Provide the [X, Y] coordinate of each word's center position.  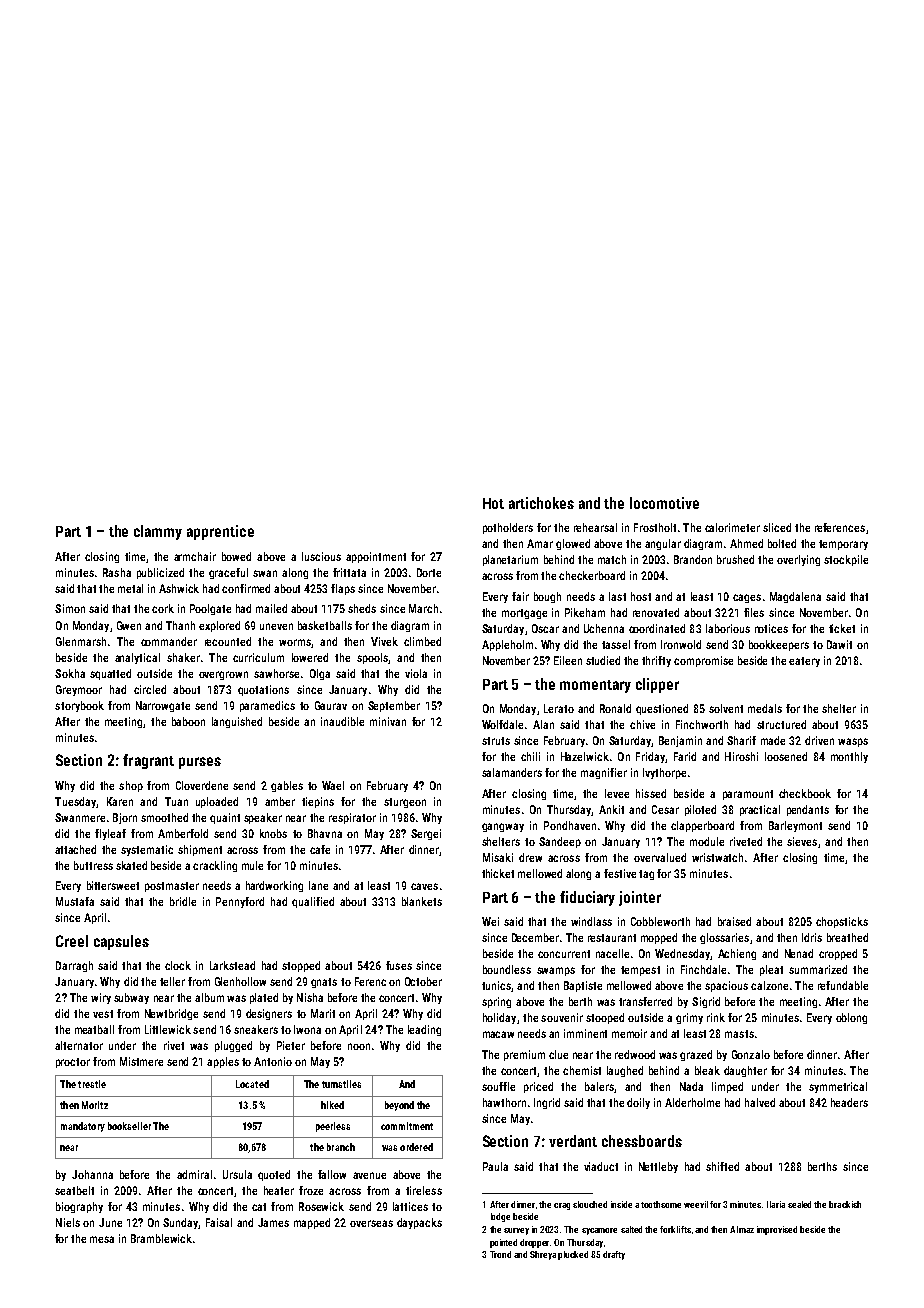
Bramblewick [161, 1238]
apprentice [220, 532]
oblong [851, 1018]
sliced [777, 527]
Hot [493, 503]
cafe [320, 849]
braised [734, 921]
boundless [507, 969]
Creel [72, 941]
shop [131, 786]
